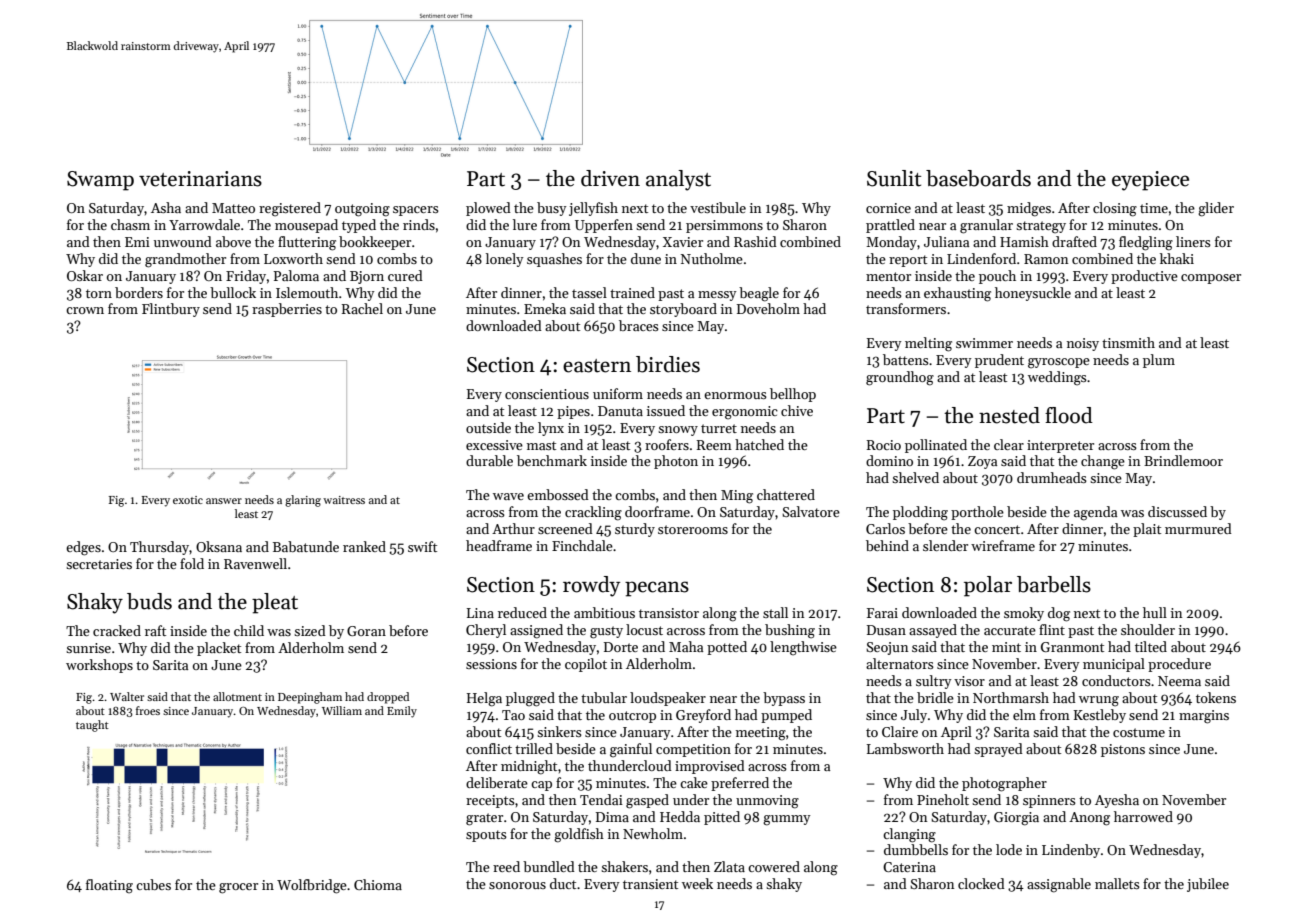 The width and height of the page is (1308, 924). What do you see at coordinates (683, 242) in the page?
I see `Xavier` at bounding box center [683, 242].
